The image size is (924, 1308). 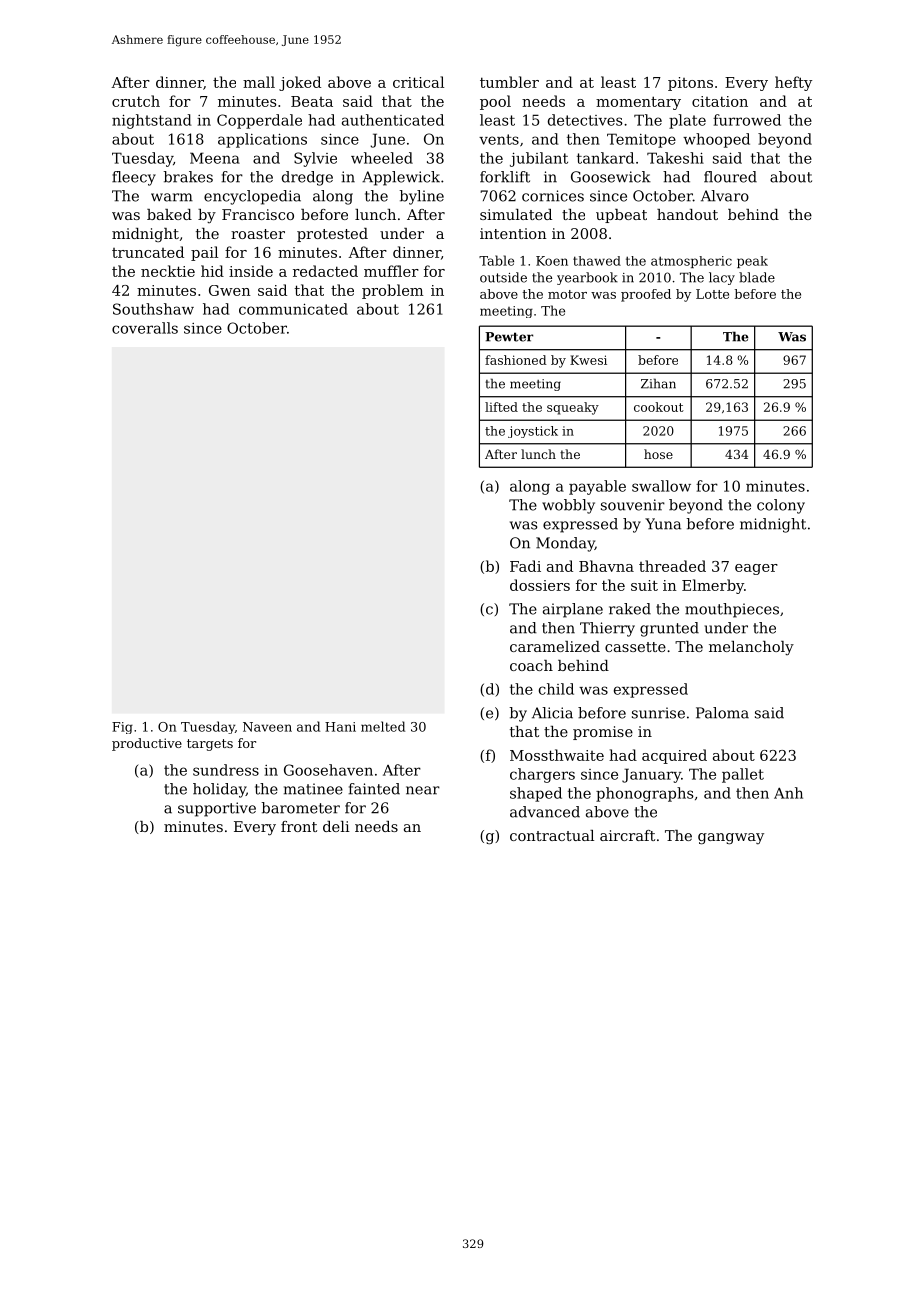 I want to click on brakes, so click(x=188, y=177).
